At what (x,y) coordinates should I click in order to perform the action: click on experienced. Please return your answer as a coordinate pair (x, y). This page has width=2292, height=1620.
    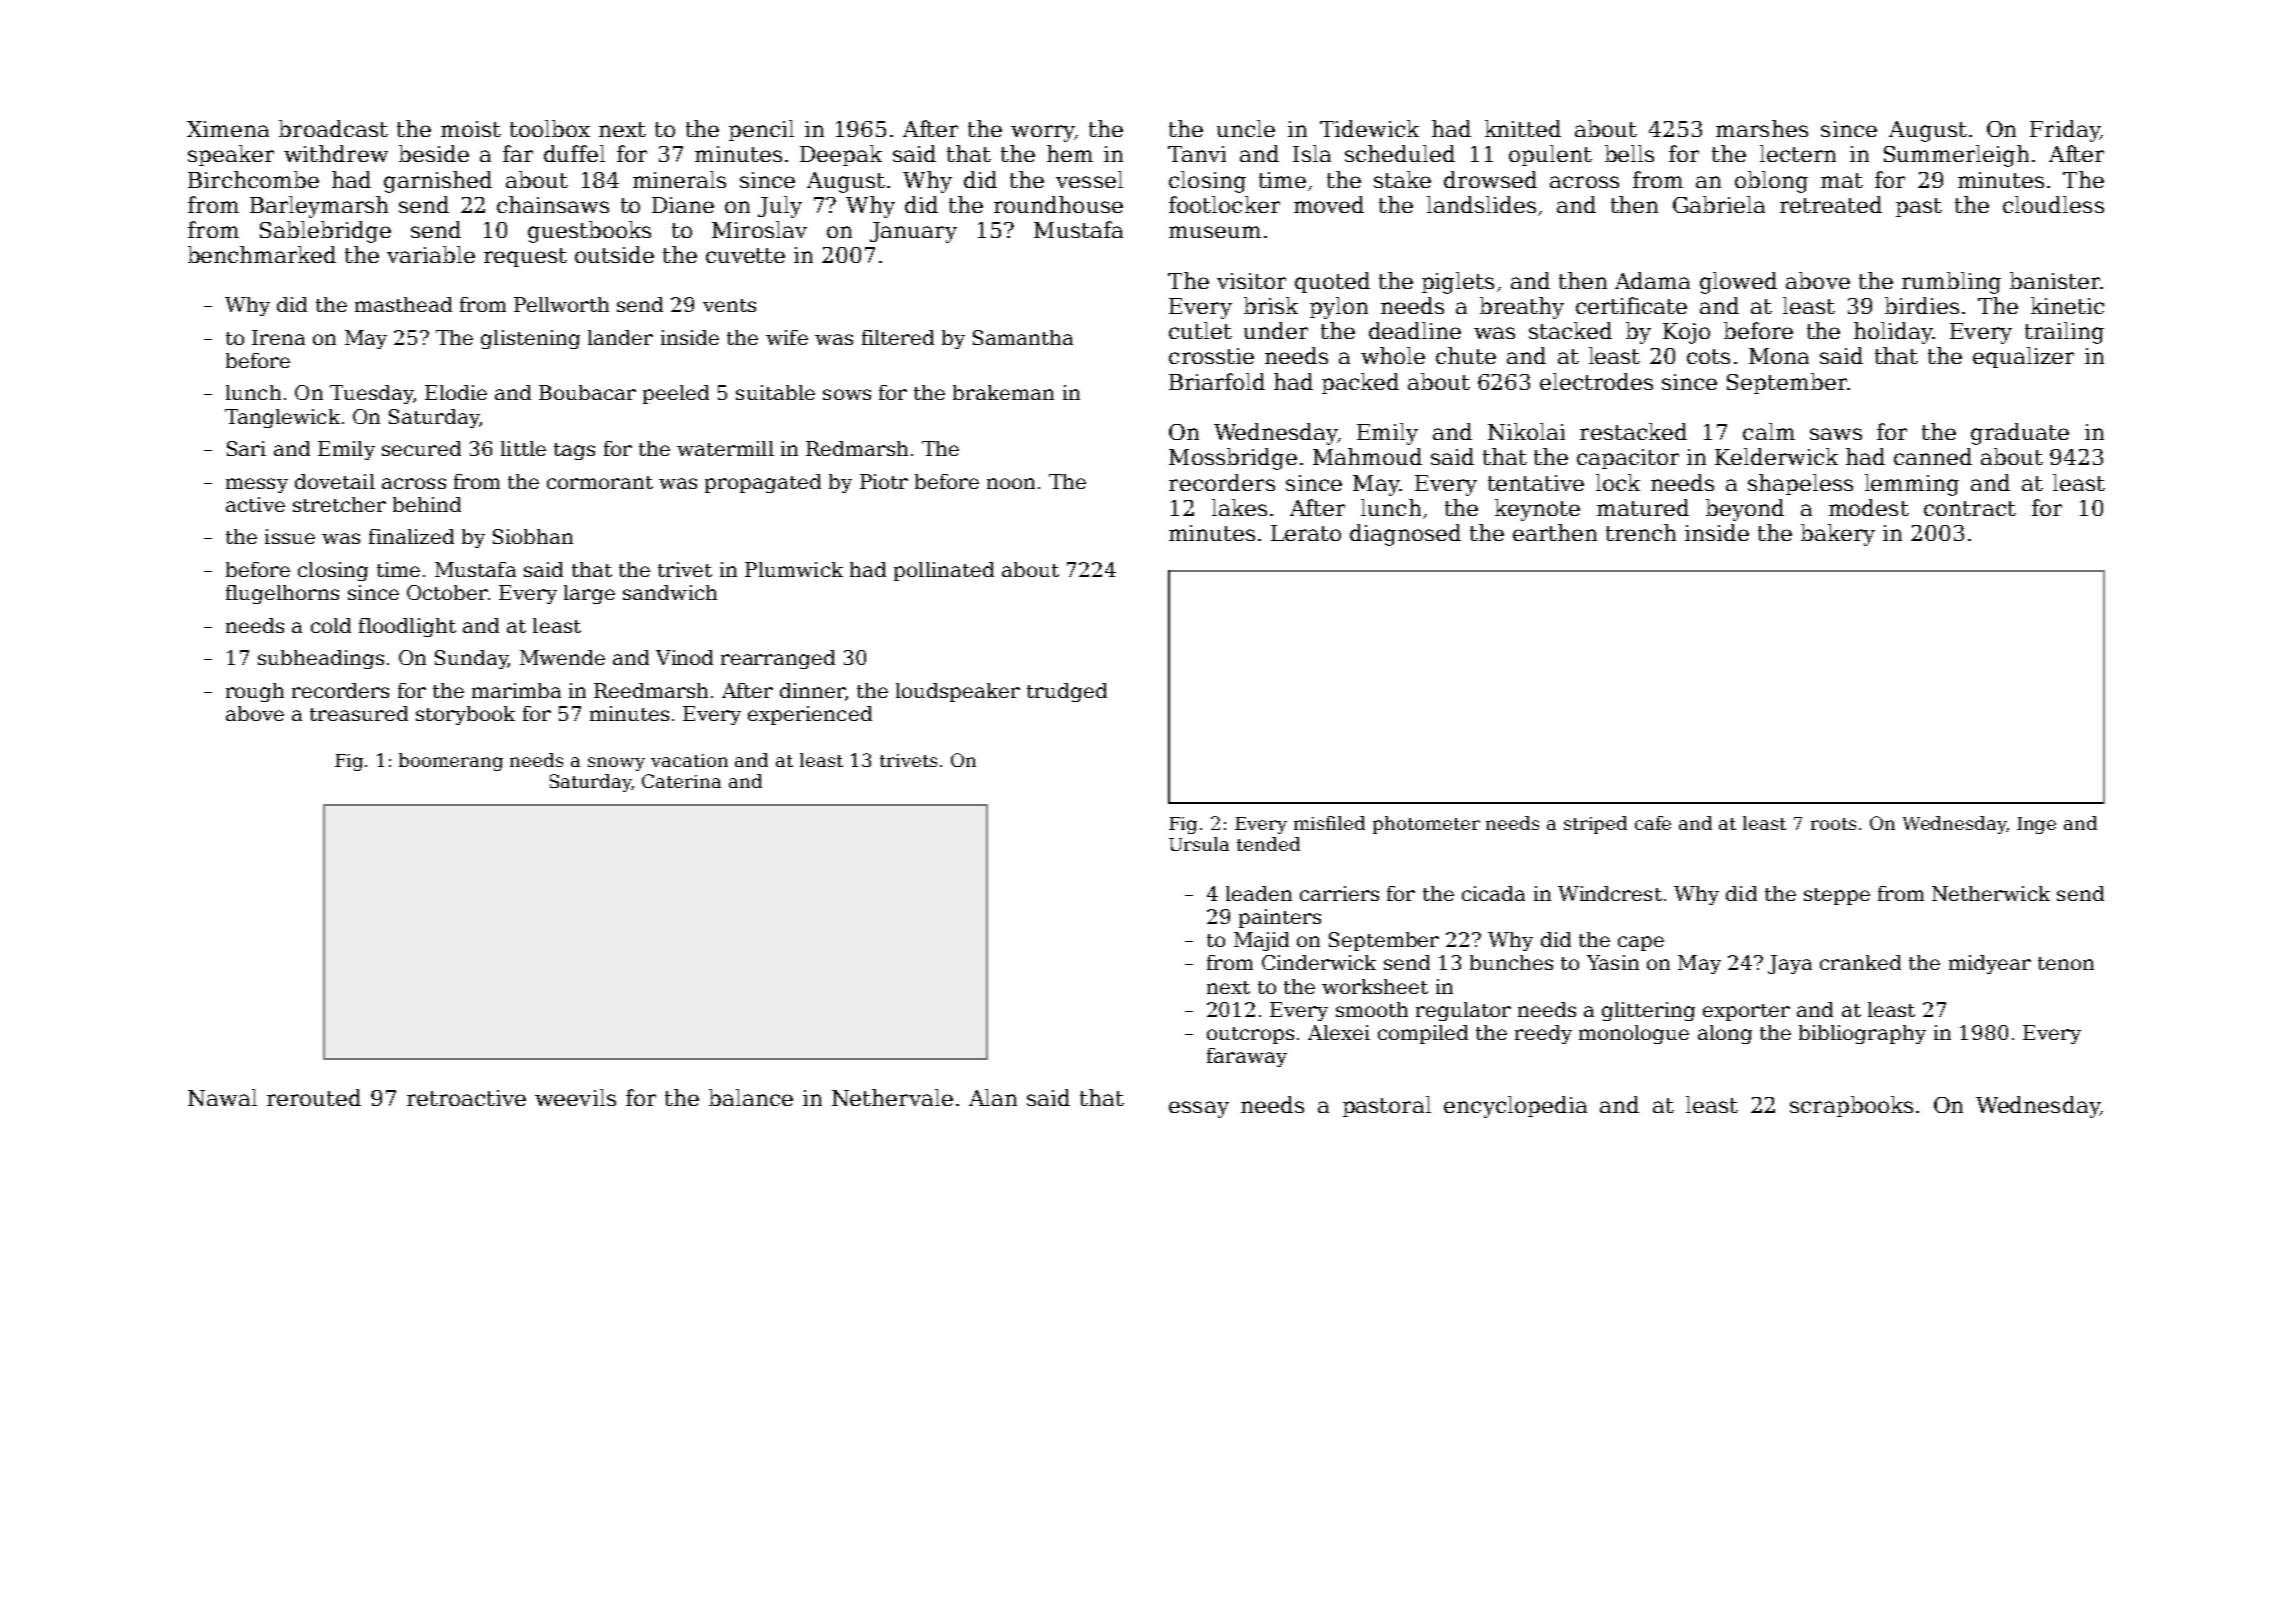
    Looking at the image, I should click on (810, 715).
